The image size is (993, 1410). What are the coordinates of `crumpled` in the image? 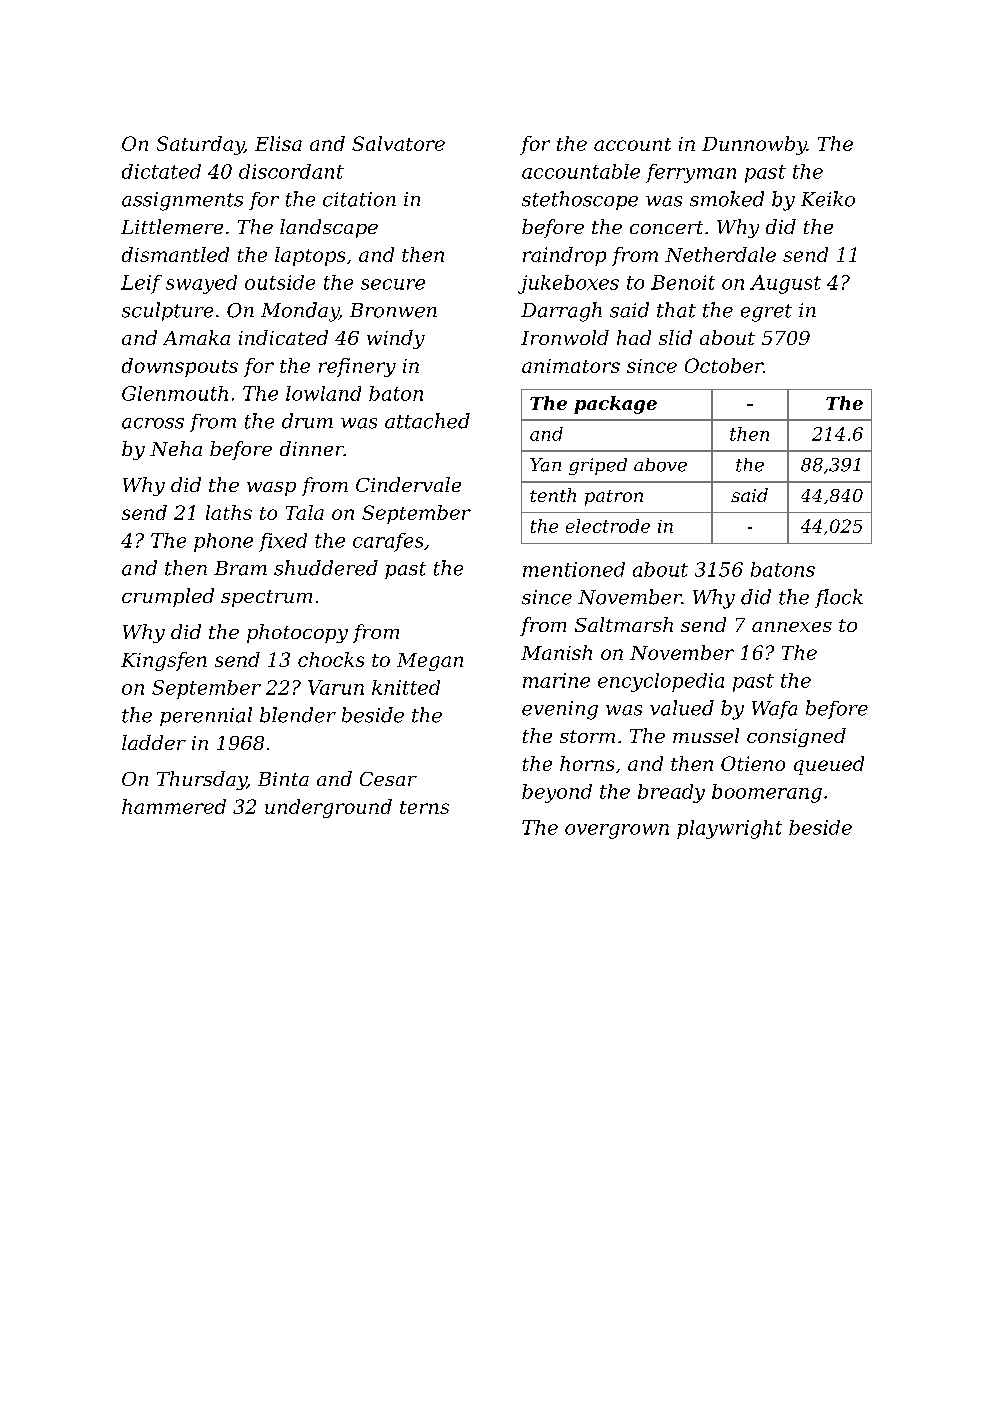 It's located at (168, 597).
